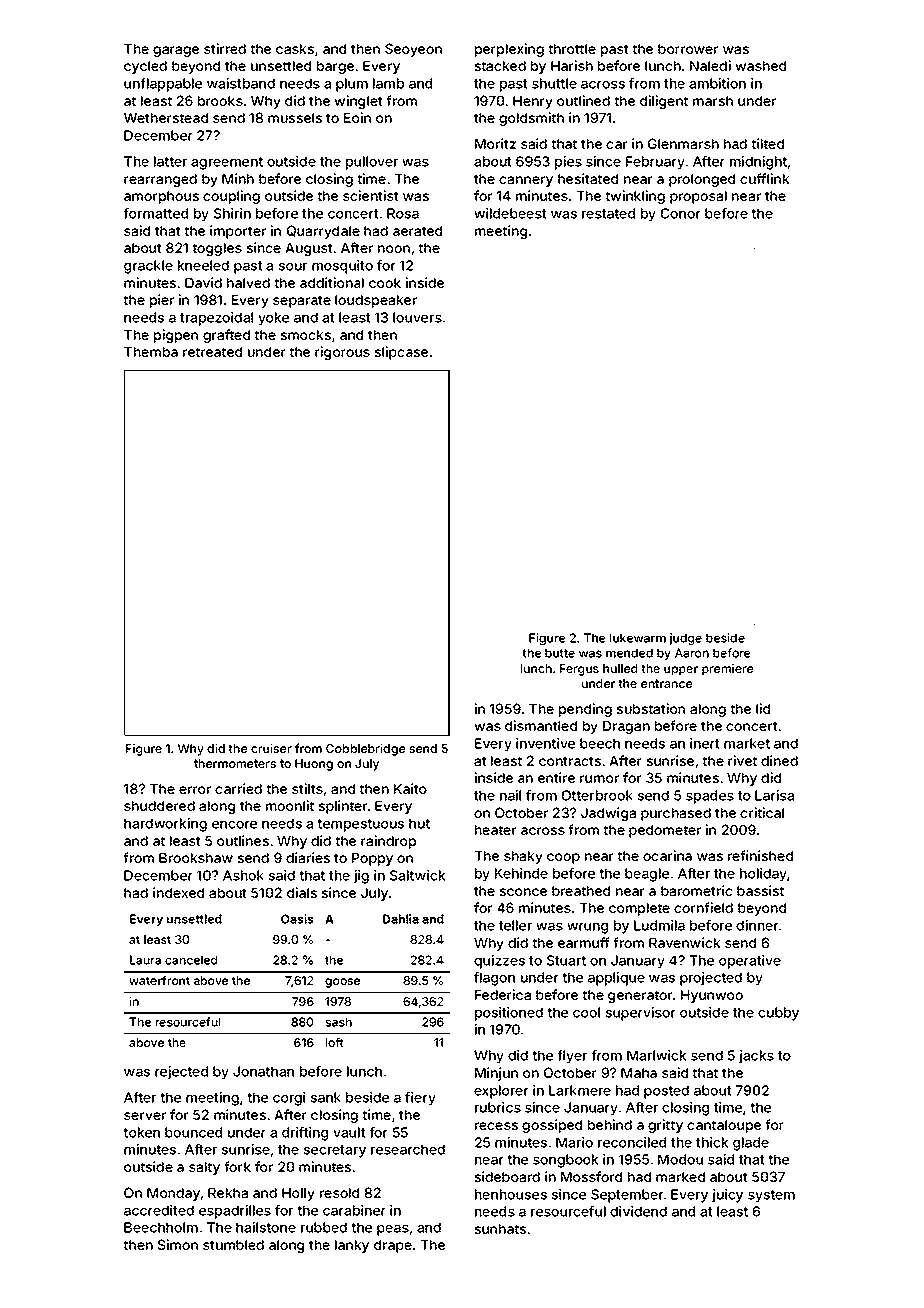  What do you see at coordinates (560, 653) in the document?
I see `butte` at bounding box center [560, 653].
